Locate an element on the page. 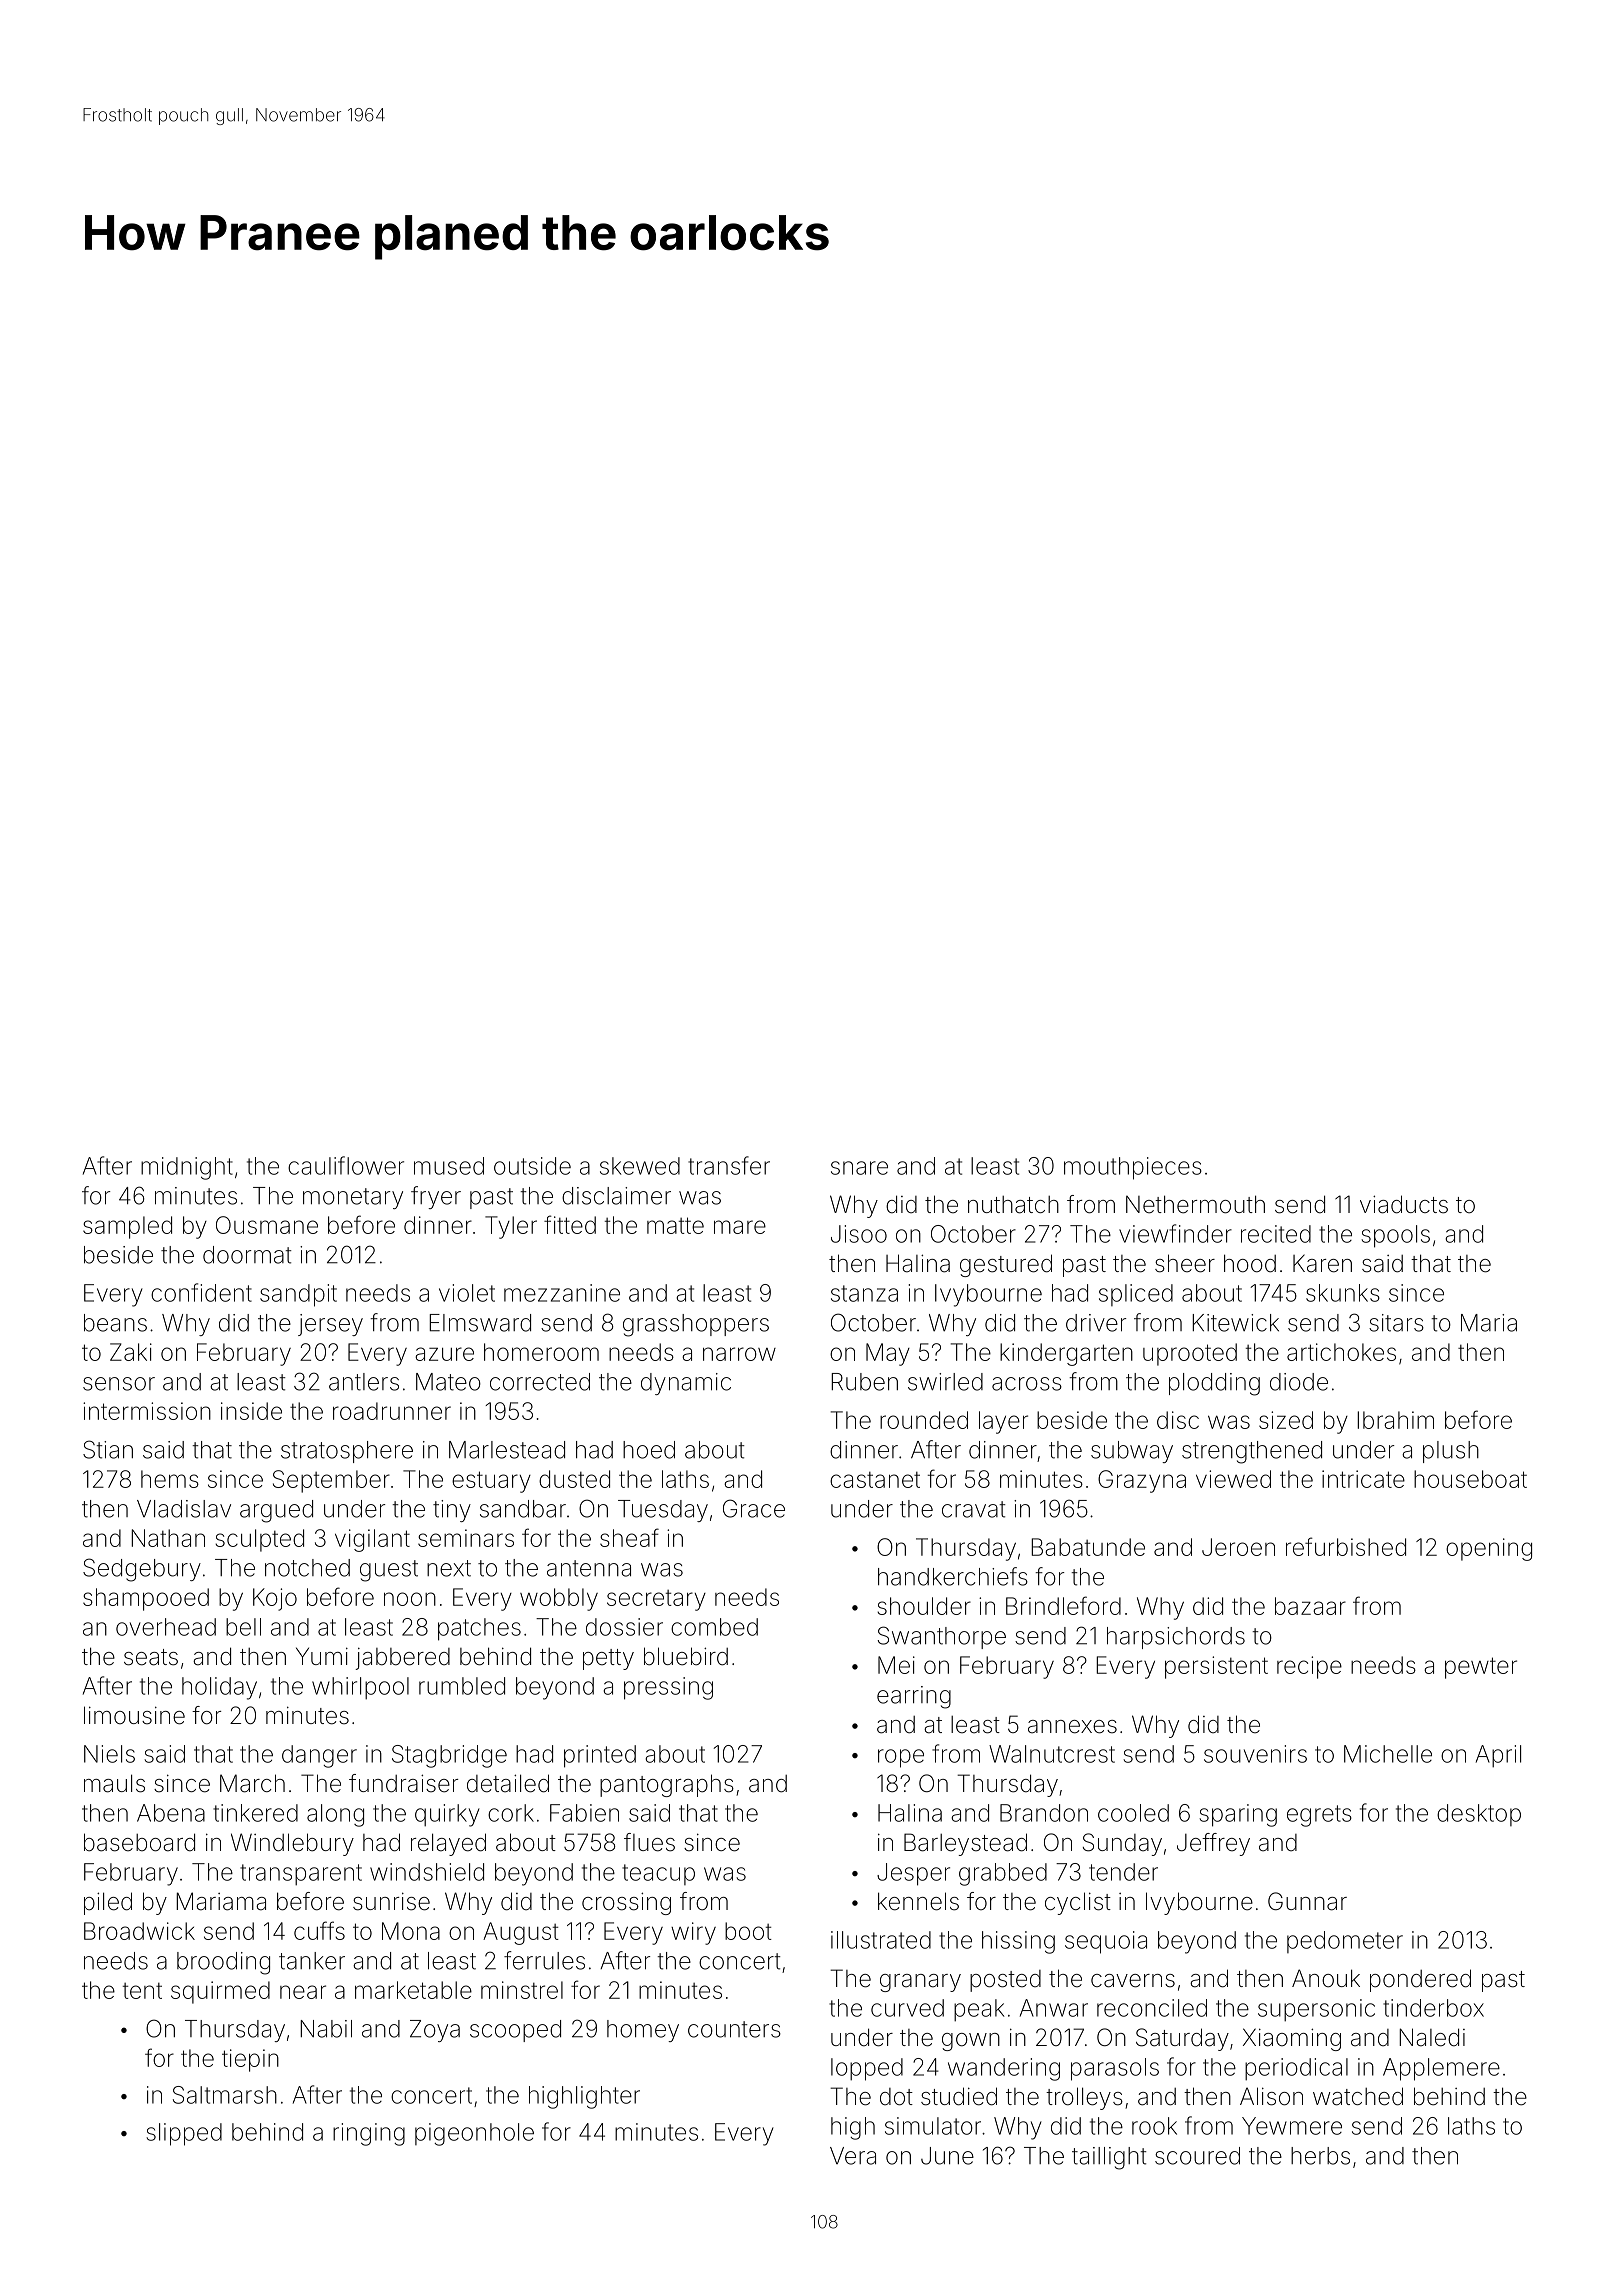  azure is located at coordinates (444, 1354).
